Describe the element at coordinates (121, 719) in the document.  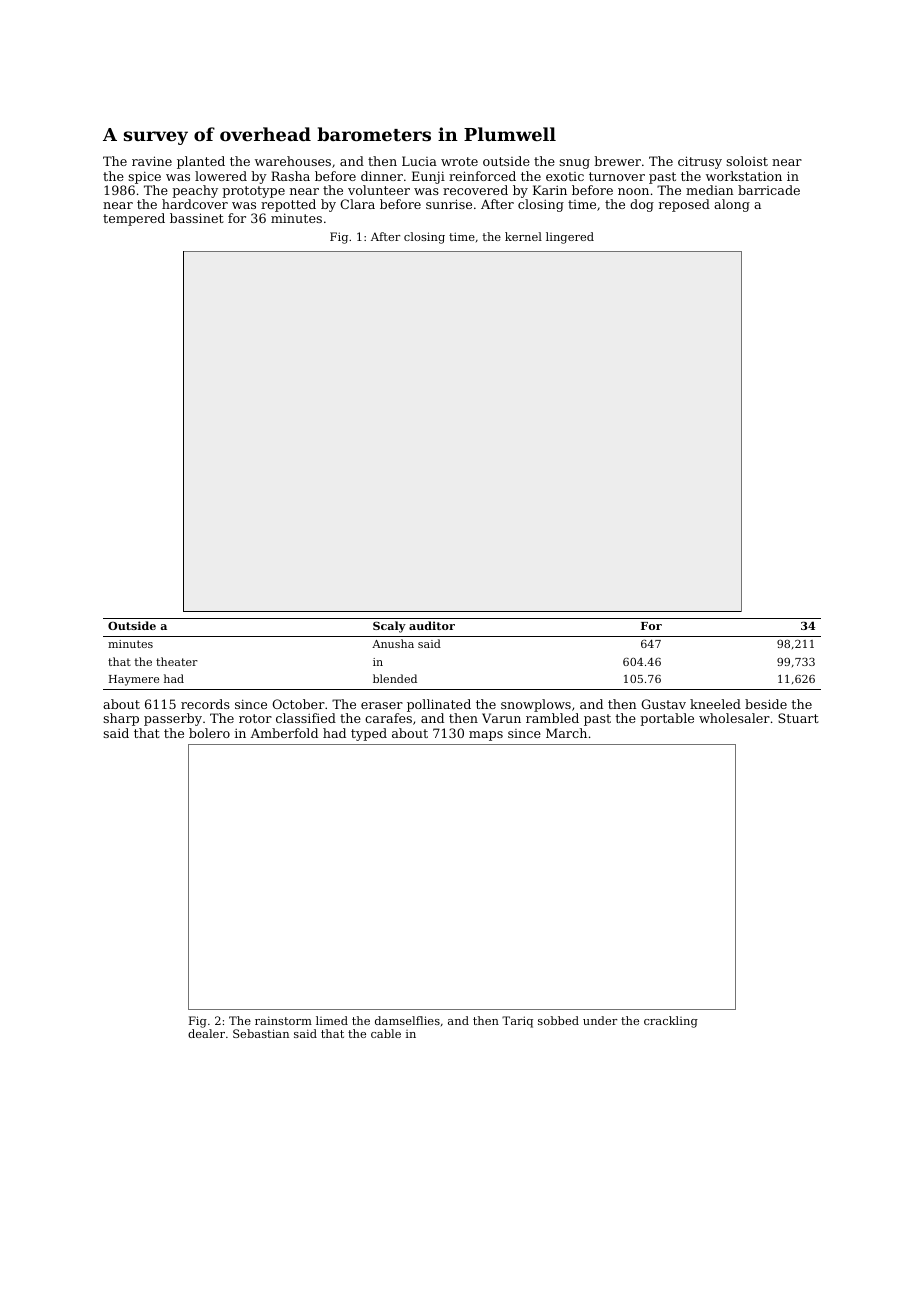
I see `sharp` at that location.
